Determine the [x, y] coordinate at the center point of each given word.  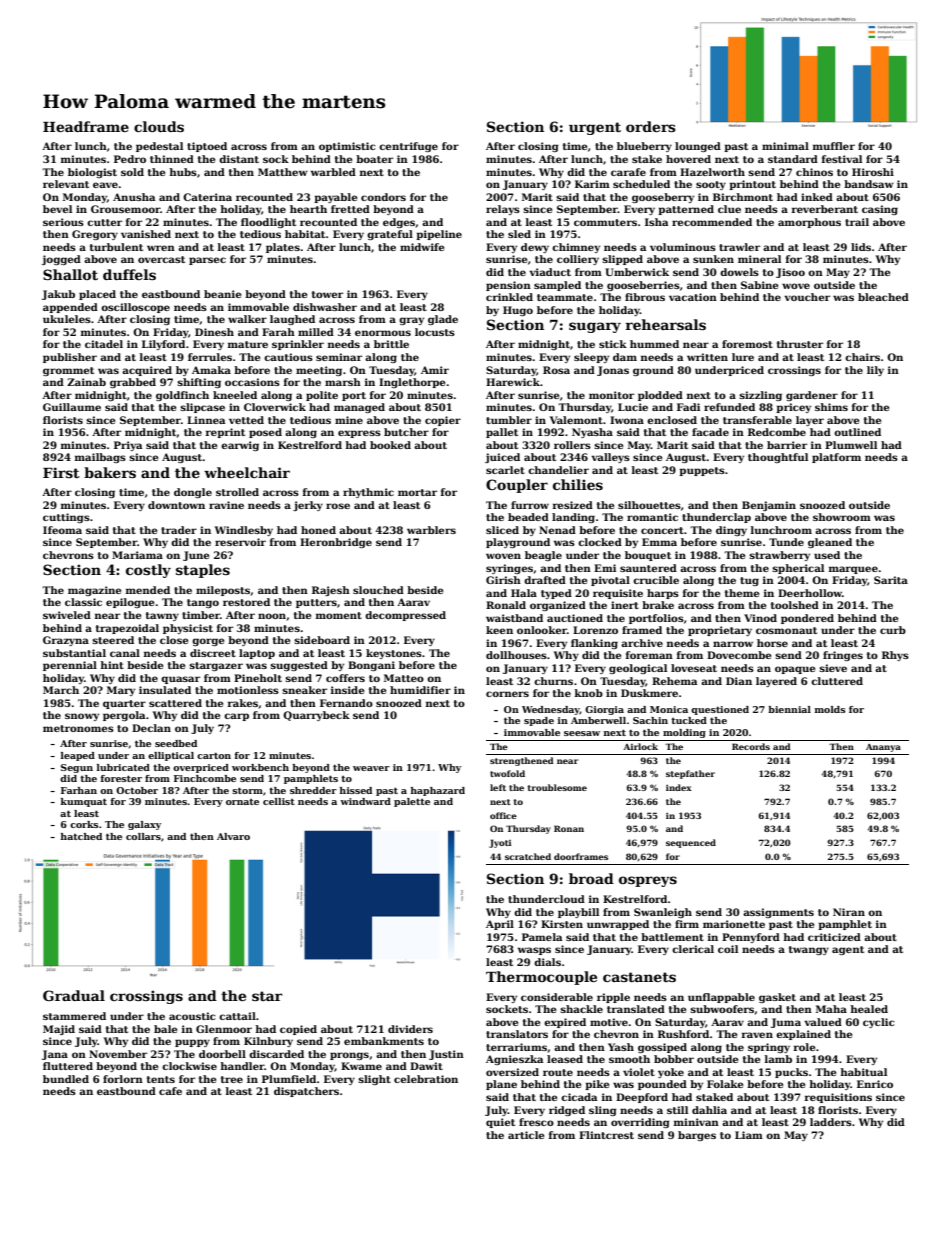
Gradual [74, 995]
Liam [749, 1135]
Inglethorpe [412, 383]
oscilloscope [135, 308]
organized [558, 606]
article [526, 1135]
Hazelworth [712, 172]
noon [272, 616]
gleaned [830, 543]
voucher [807, 297]
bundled [66, 1079]
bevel [57, 209]
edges [399, 223]
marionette [734, 924]
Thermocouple [541, 978]
